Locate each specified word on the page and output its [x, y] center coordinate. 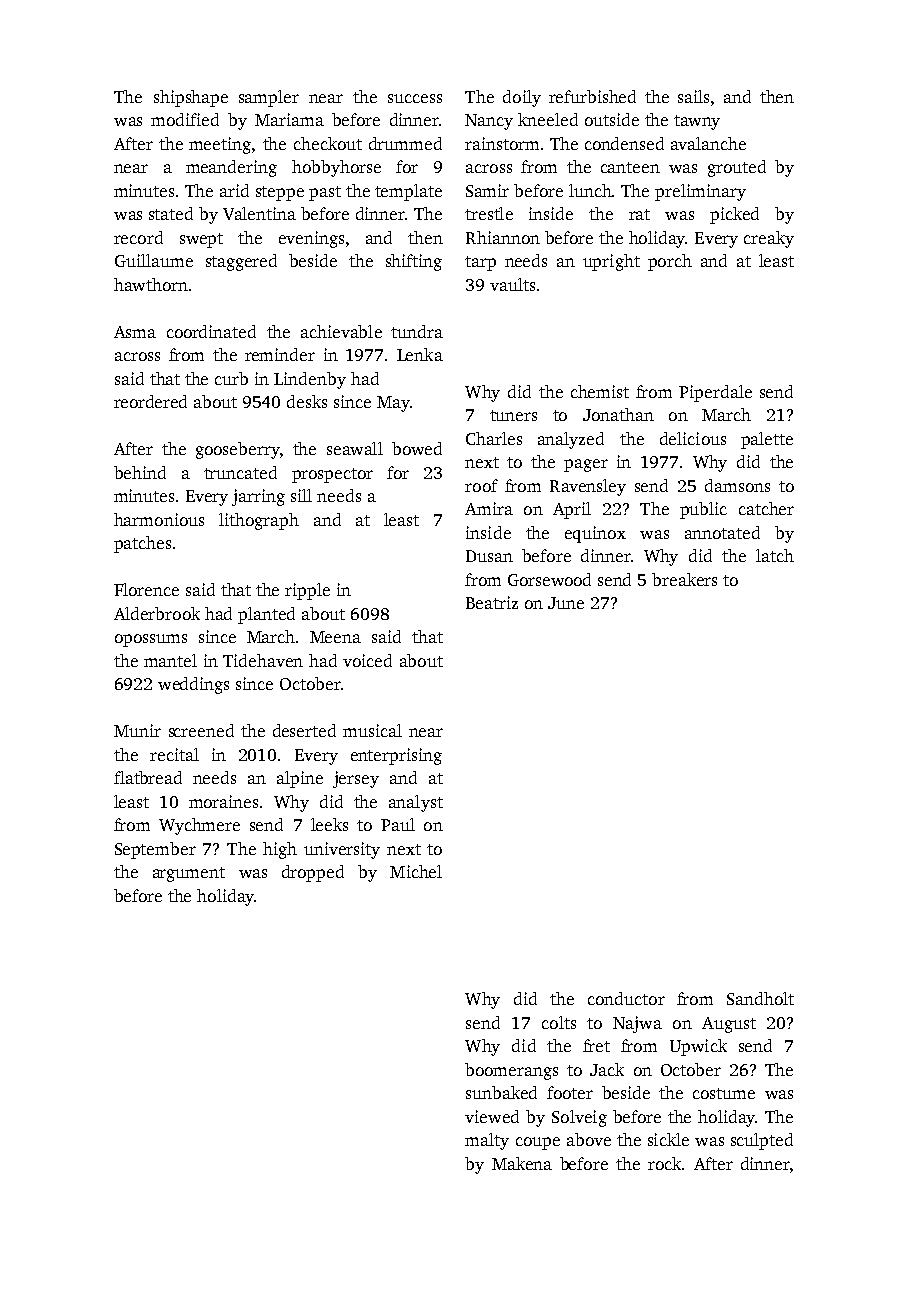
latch [775, 555]
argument [189, 874]
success [415, 98]
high [280, 850]
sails [693, 96]
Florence [146, 589]
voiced [367, 660]
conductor [626, 998]
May [393, 404]
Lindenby [310, 380]
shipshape [191, 98]
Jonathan [618, 414]
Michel [416, 871]
